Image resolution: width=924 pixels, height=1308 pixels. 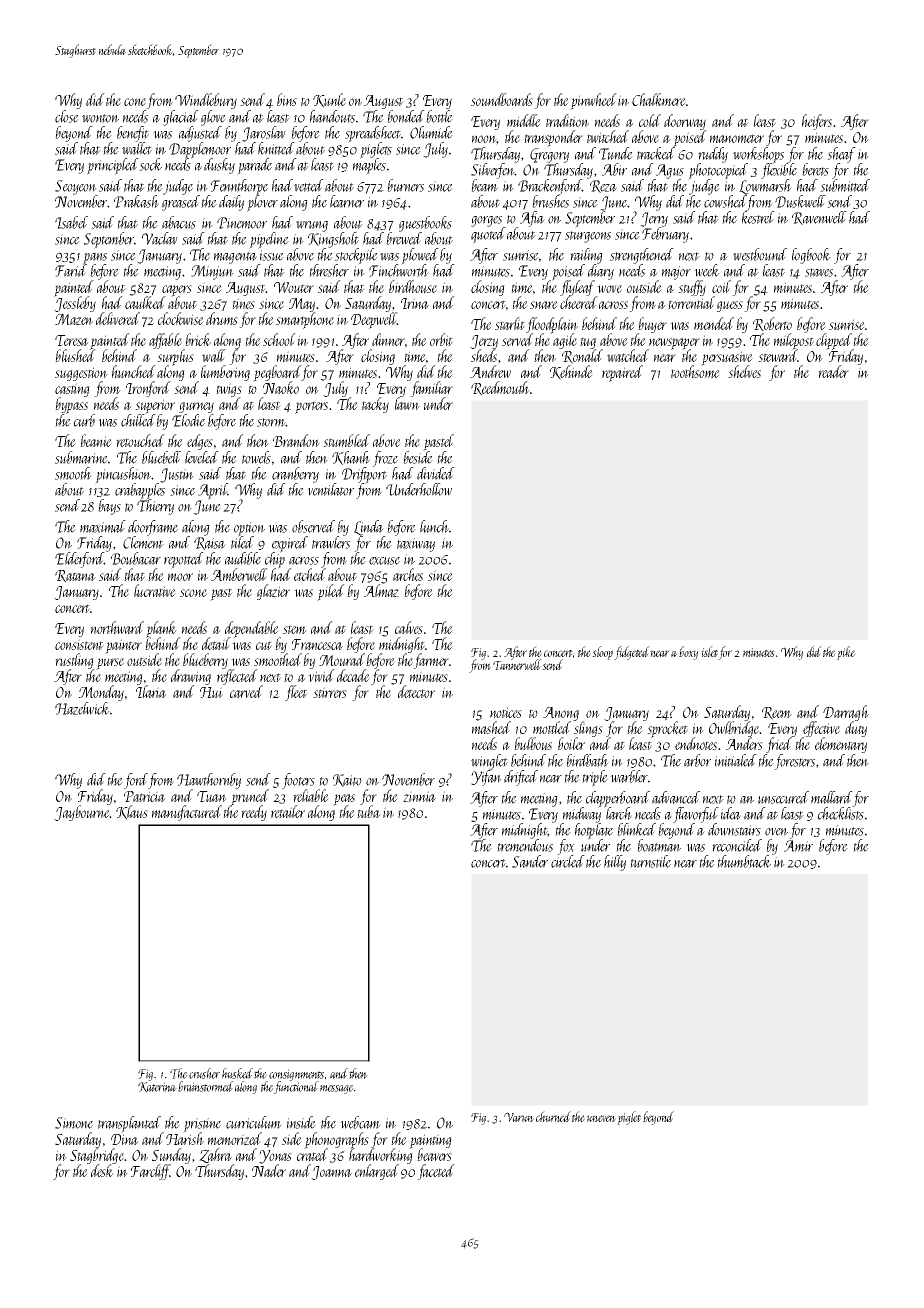 I want to click on pike, so click(x=846, y=653).
